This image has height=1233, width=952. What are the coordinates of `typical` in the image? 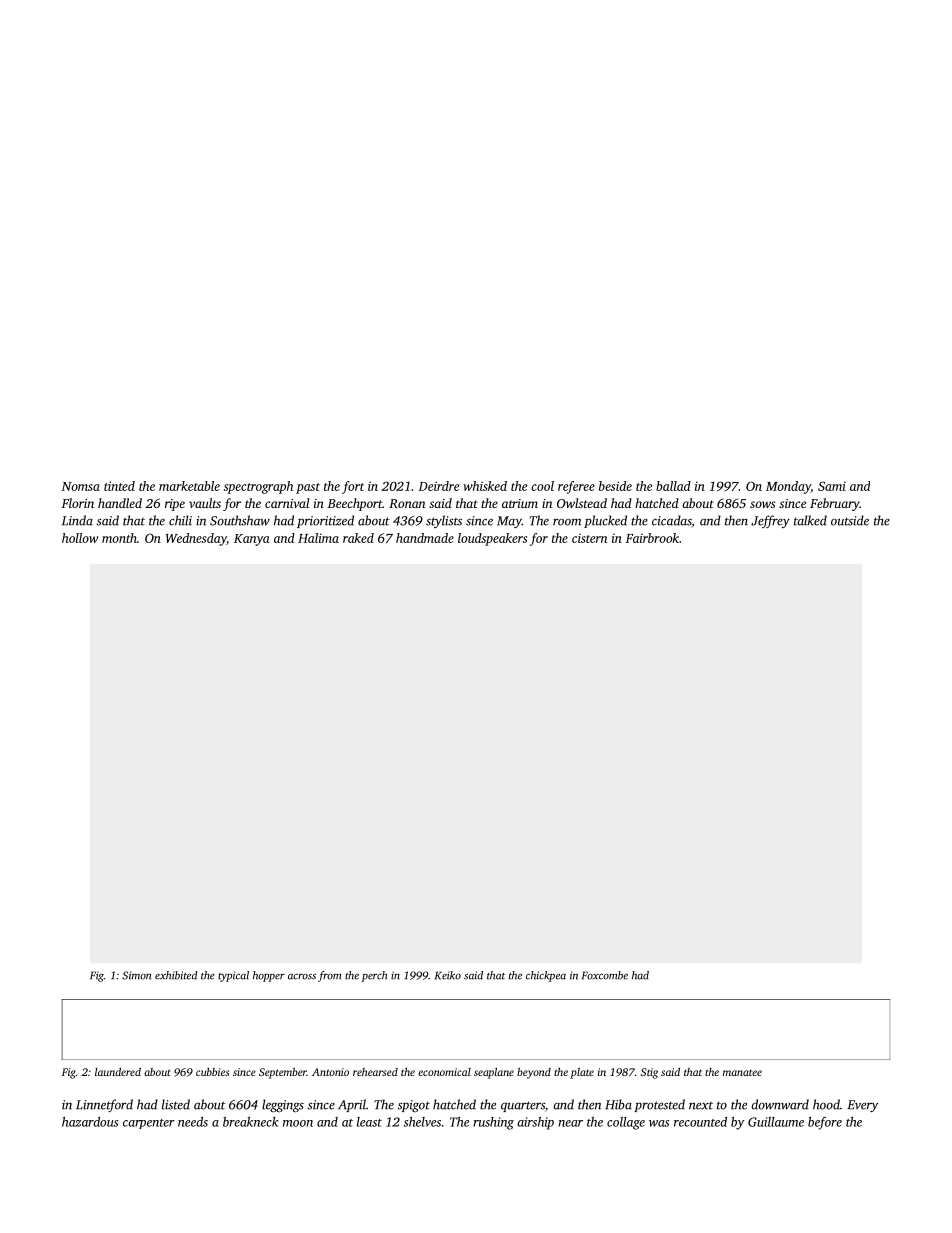 It's located at (233, 976).
